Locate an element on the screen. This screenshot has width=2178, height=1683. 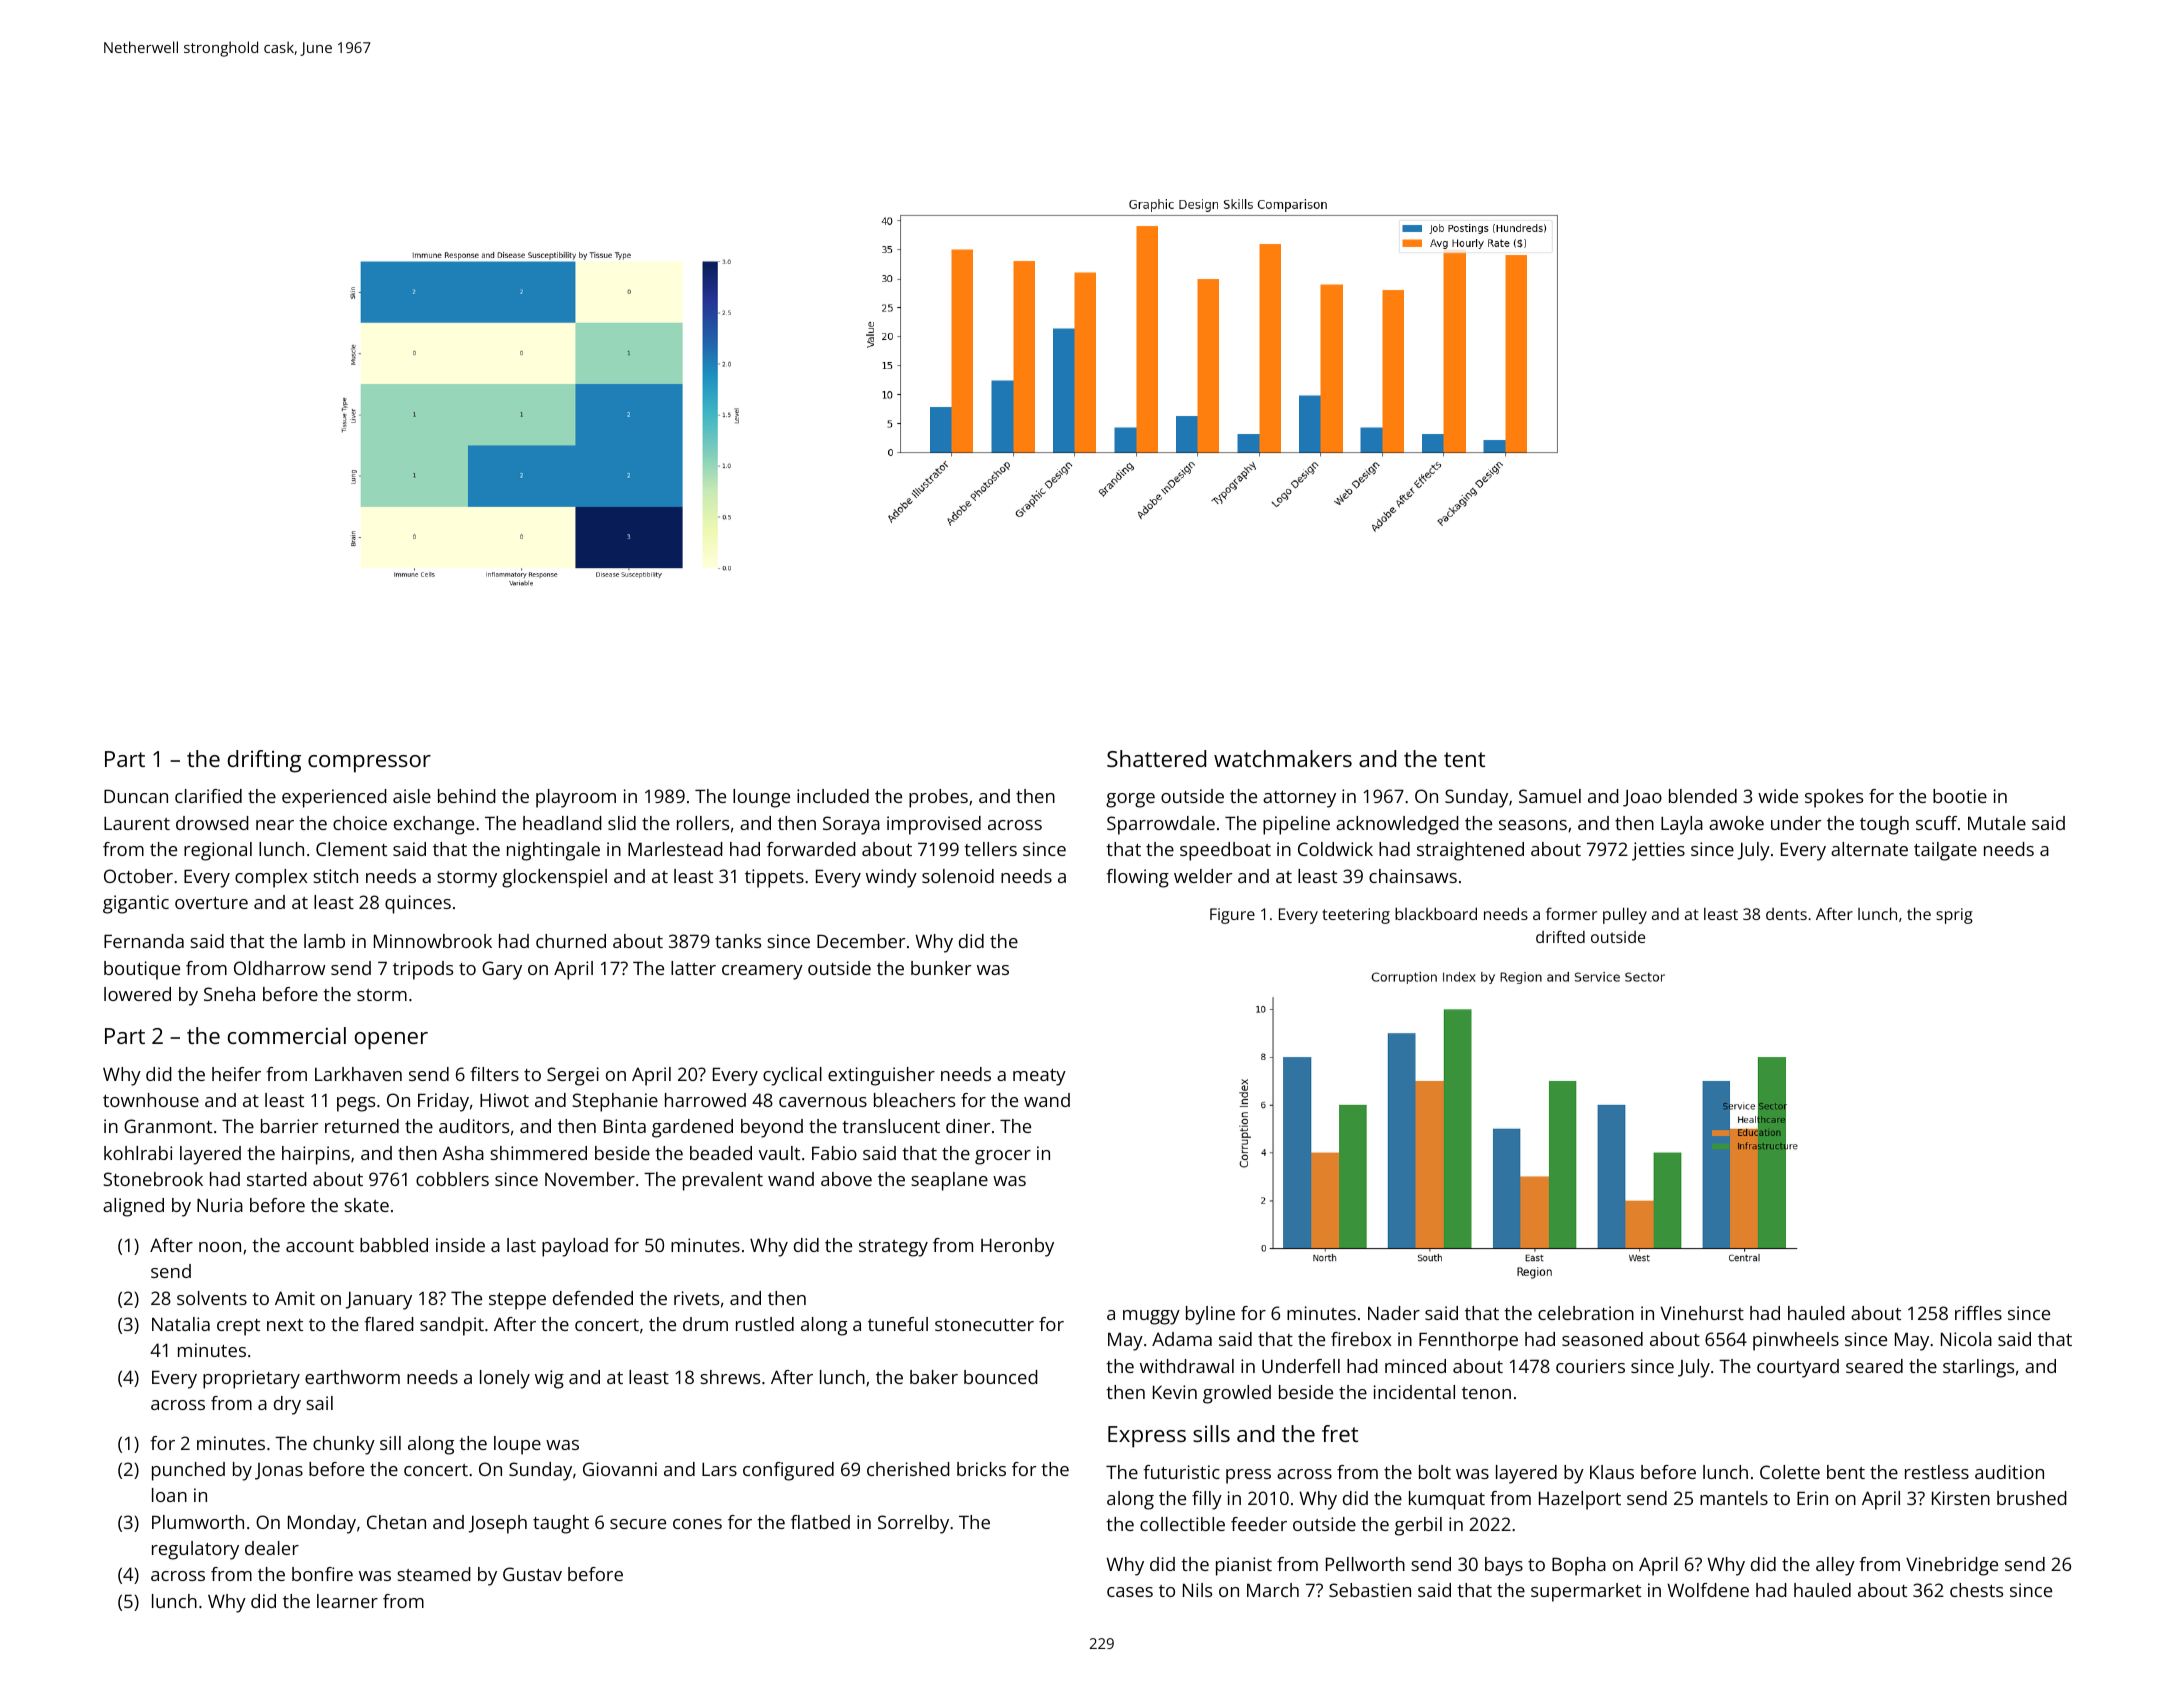
sprig is located at coordinates (1954, 916).
